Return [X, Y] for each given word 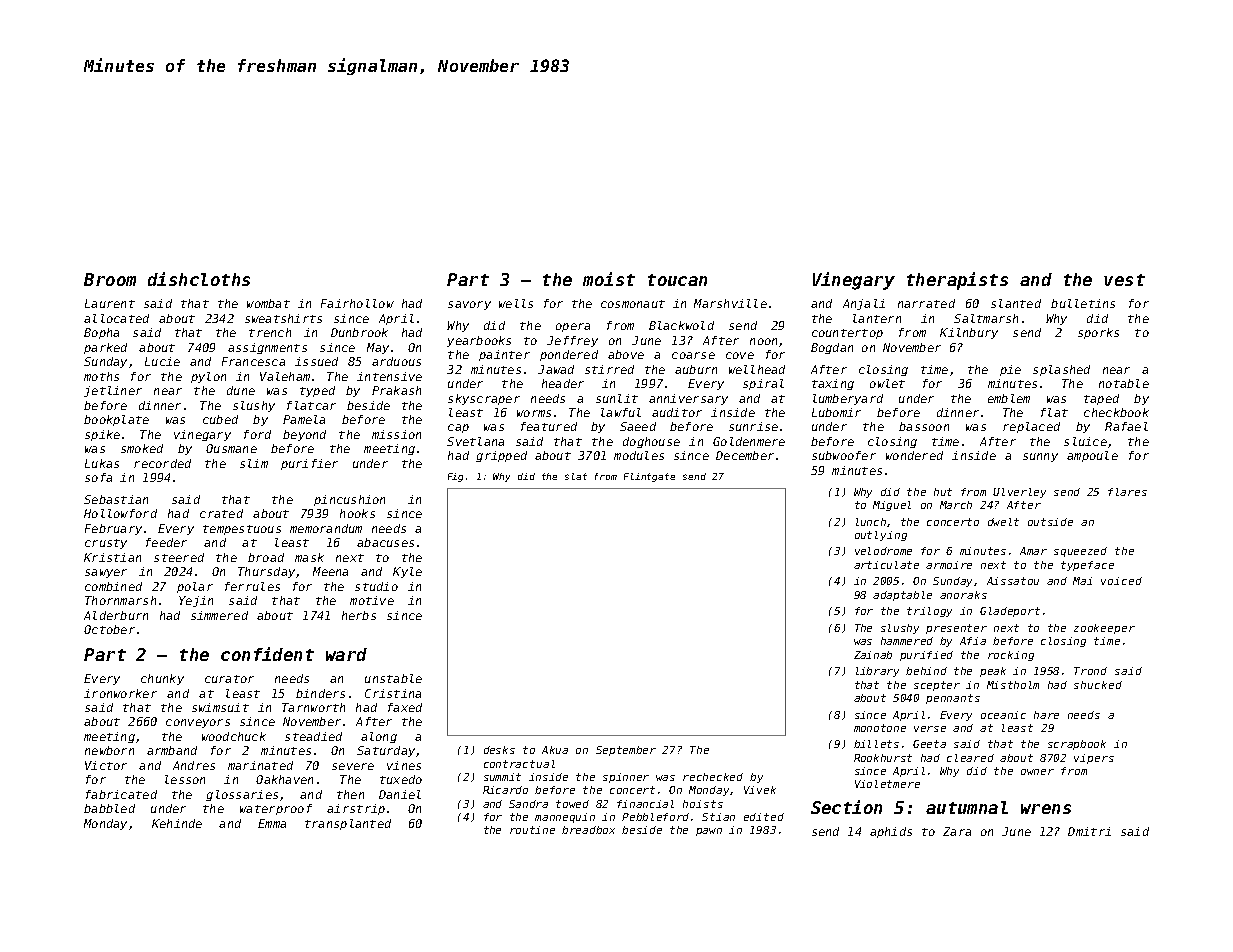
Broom [110, 279]
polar [195, 587]
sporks [1098, 333]
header [563, 383]
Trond [1090, 671]
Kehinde [177, 823]
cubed [220, 419]
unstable [393, 678]
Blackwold [681, 325]
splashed [1061, 370]
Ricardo [505, 790]
